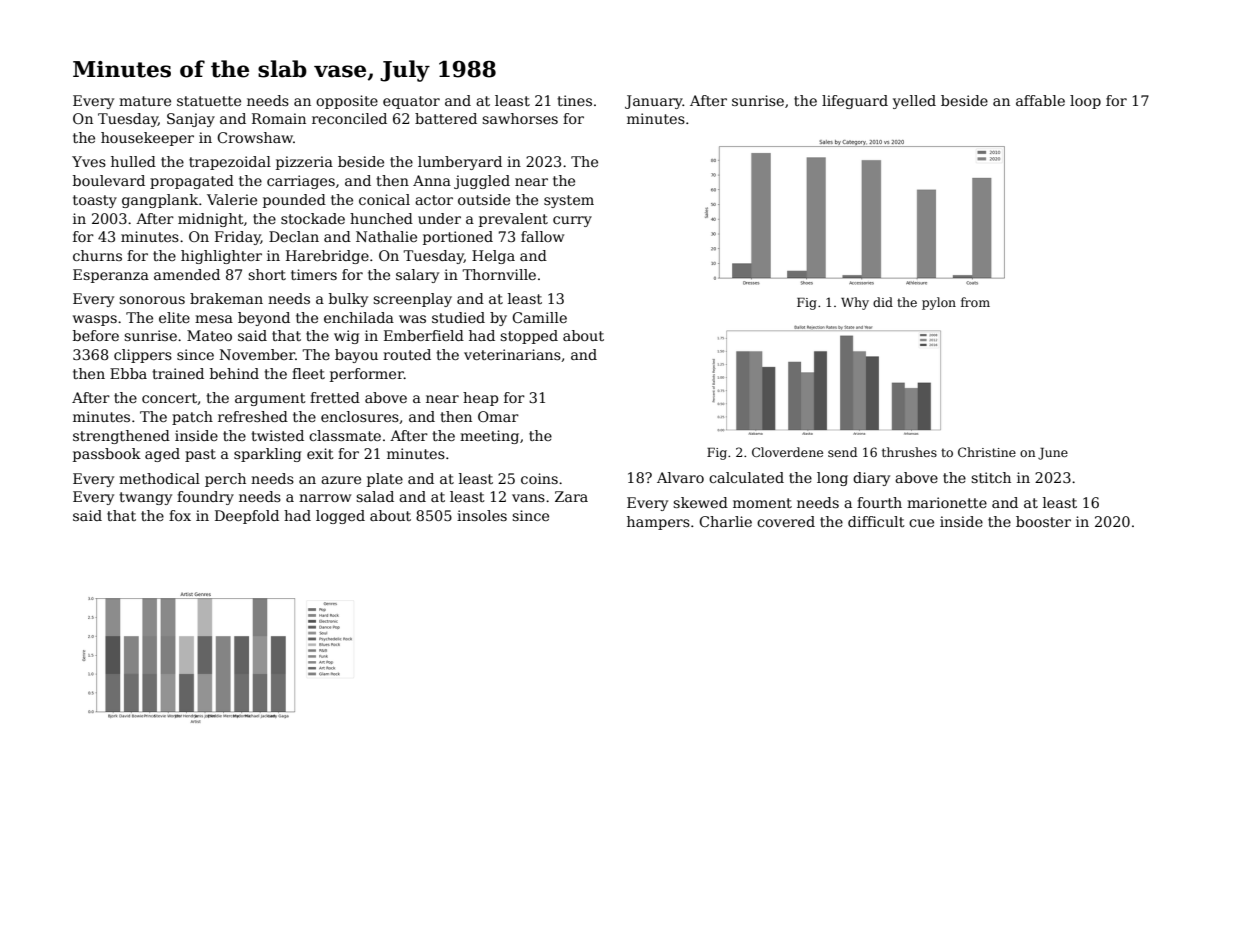  What do you see at coordinates (855, 102) in the screenshot?
I see `lifeguard` at bounding box center [855, 102].
